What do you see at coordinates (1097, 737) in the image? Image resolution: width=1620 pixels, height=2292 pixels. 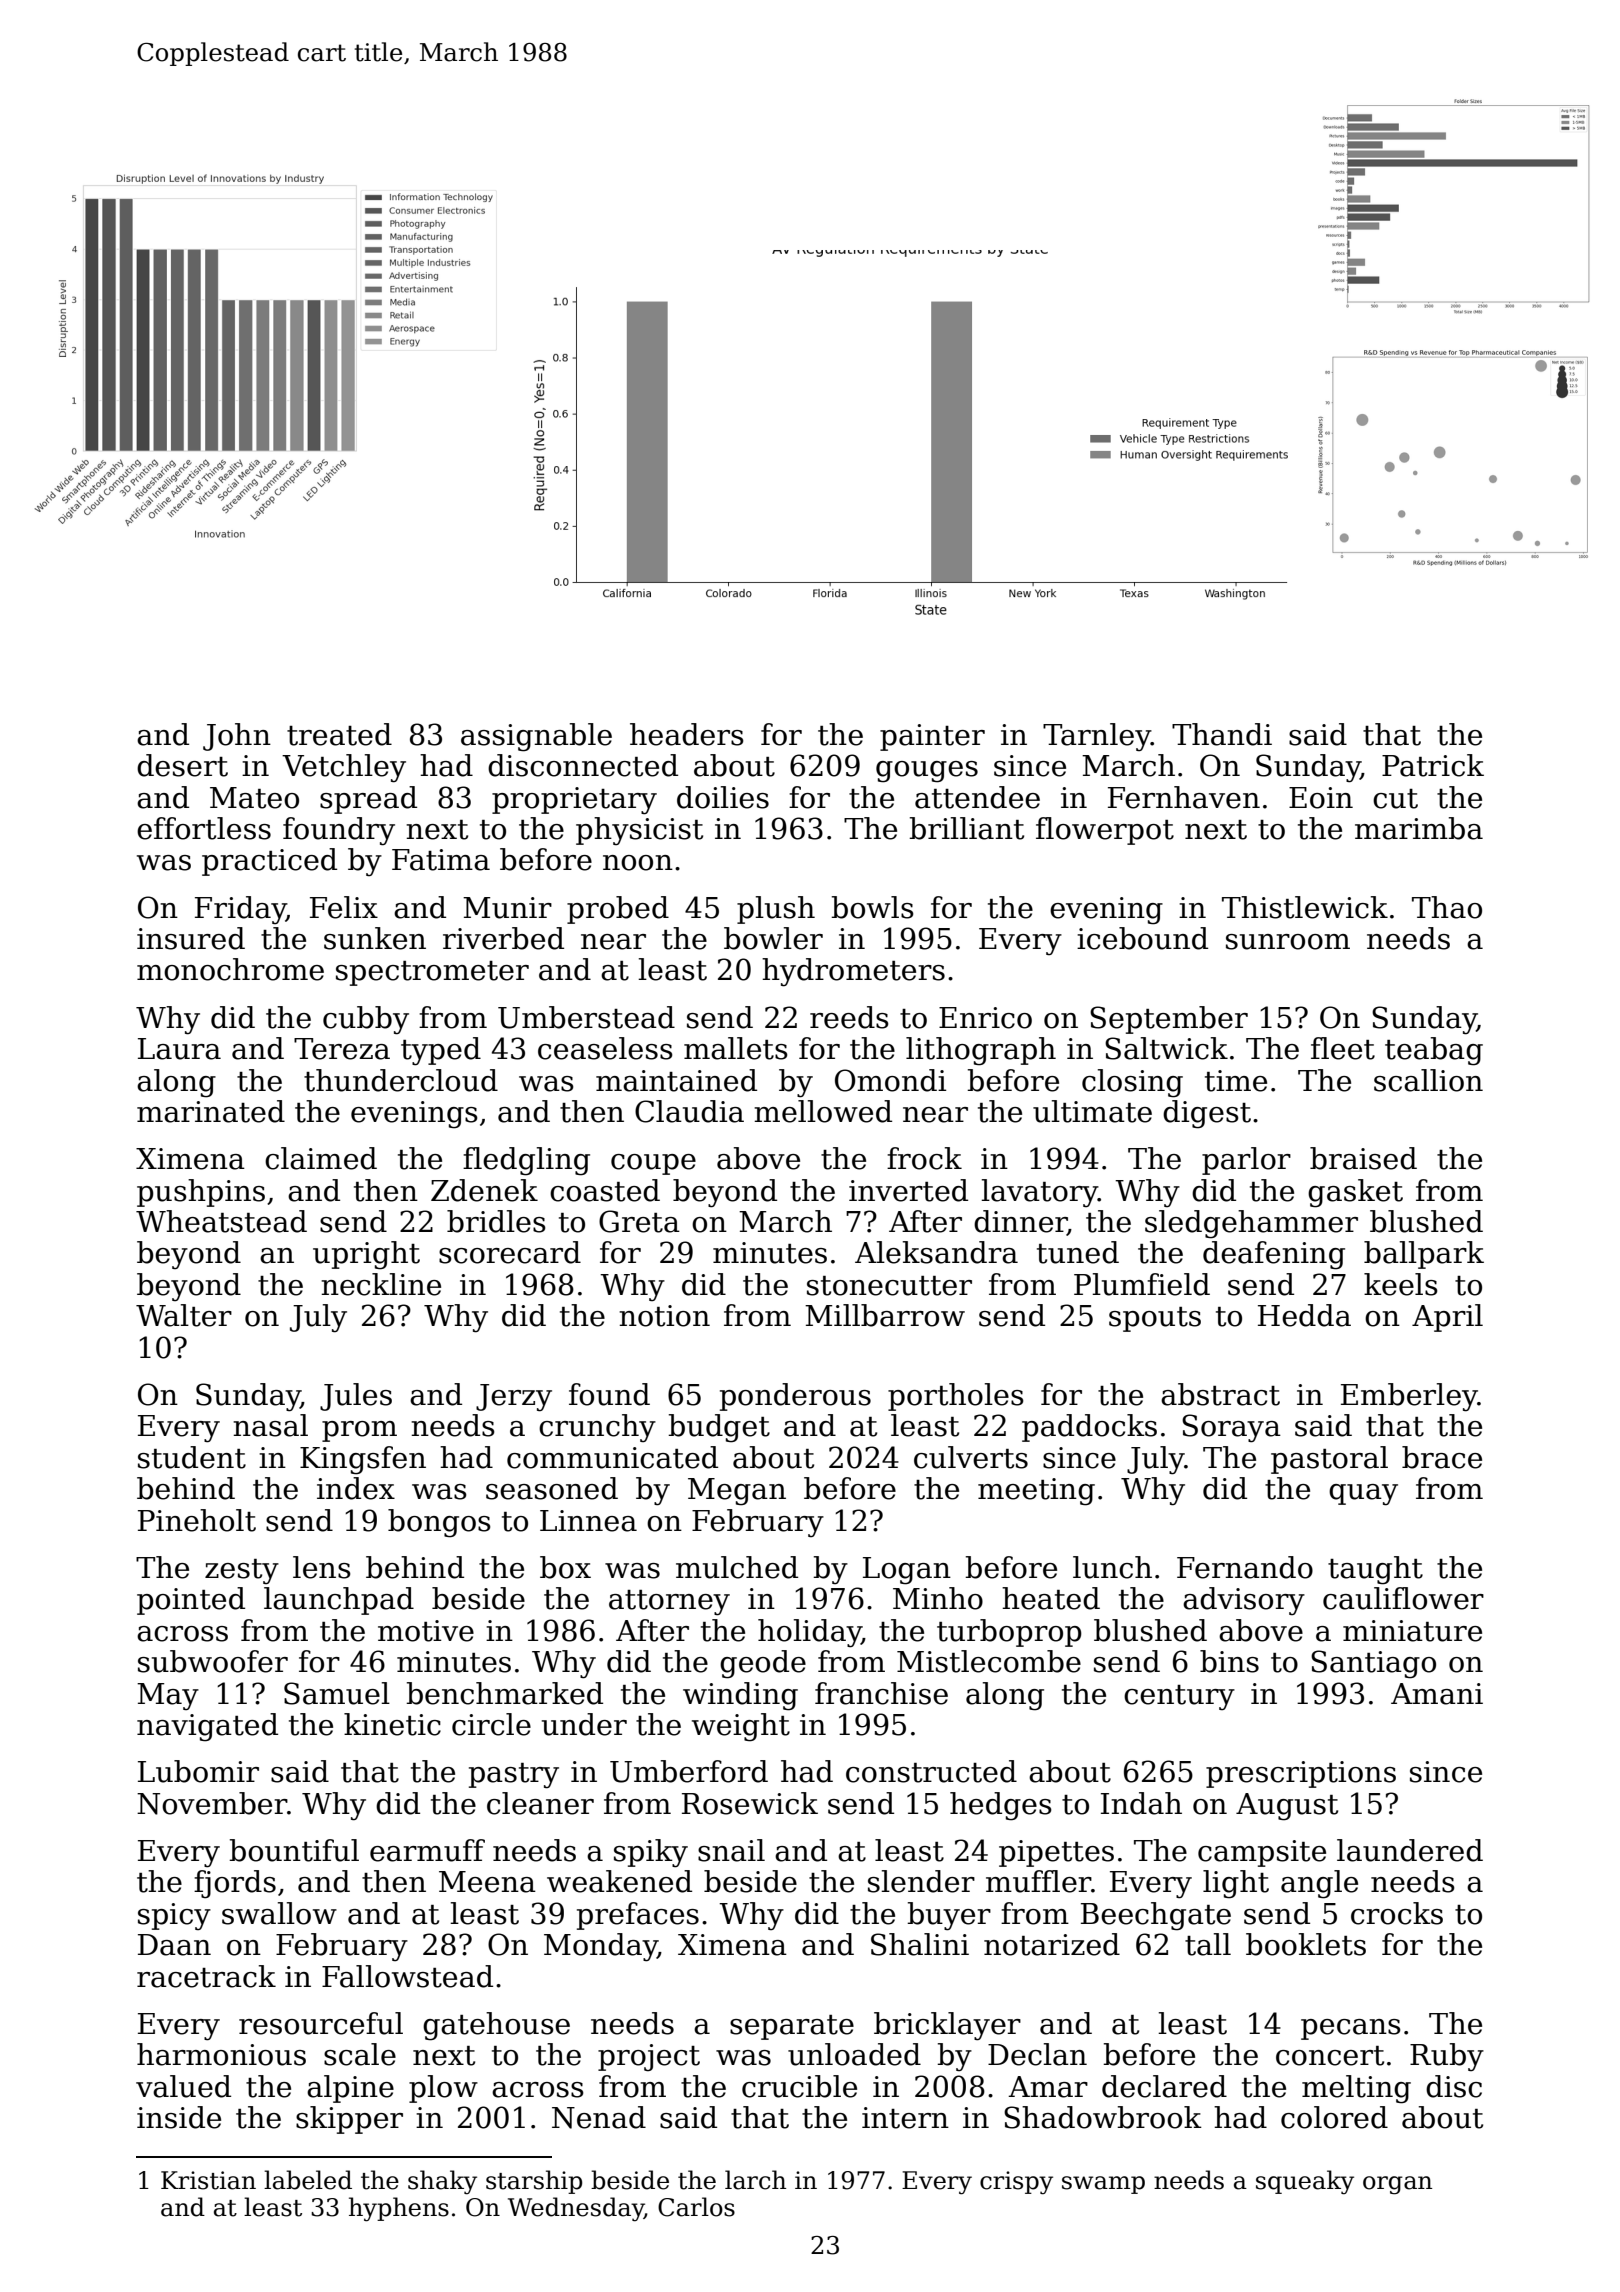 I see `Tarnley` at bounding box center [1097, 737].
